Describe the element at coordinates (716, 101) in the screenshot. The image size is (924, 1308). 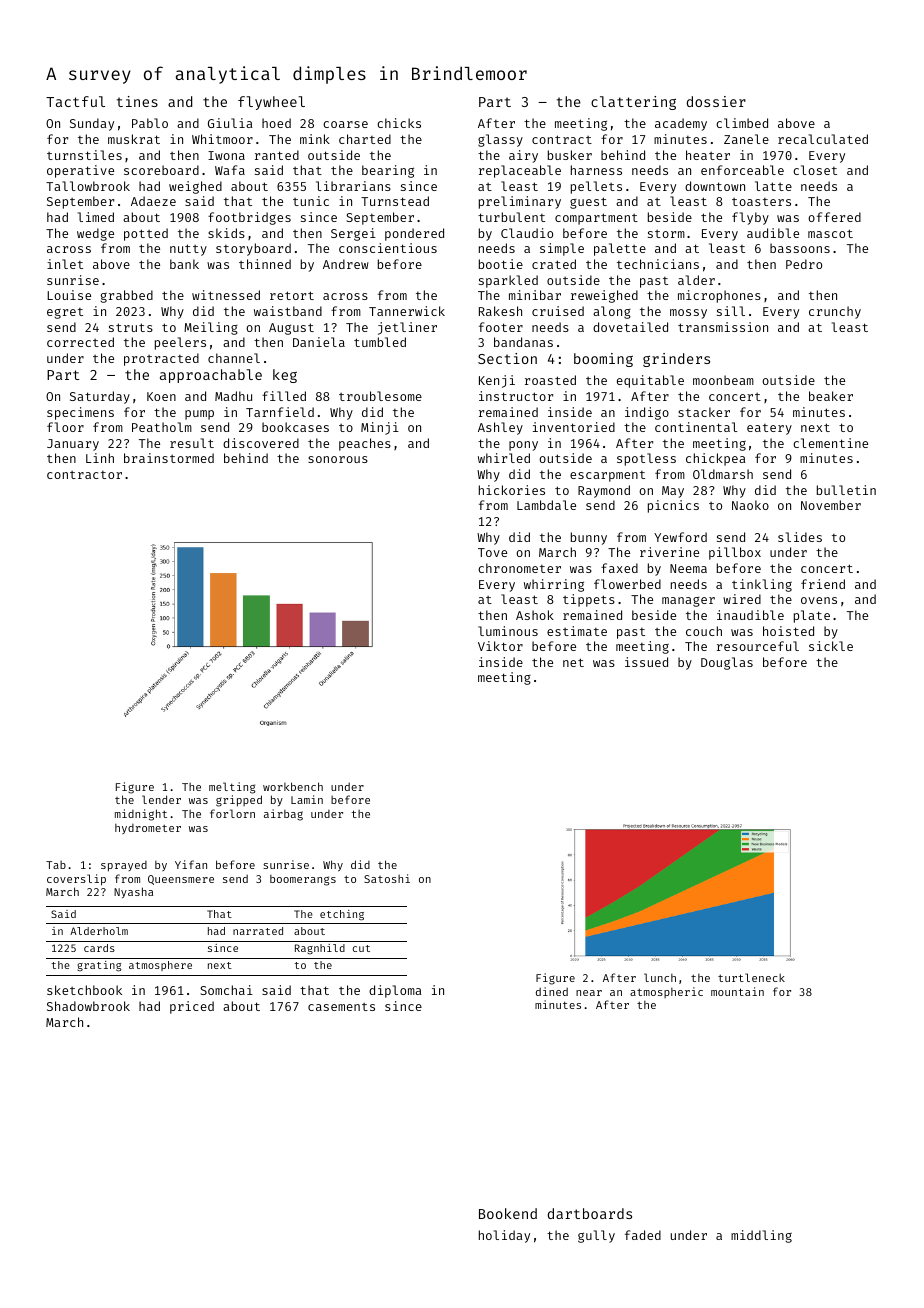
I see `dossier` at that location.
